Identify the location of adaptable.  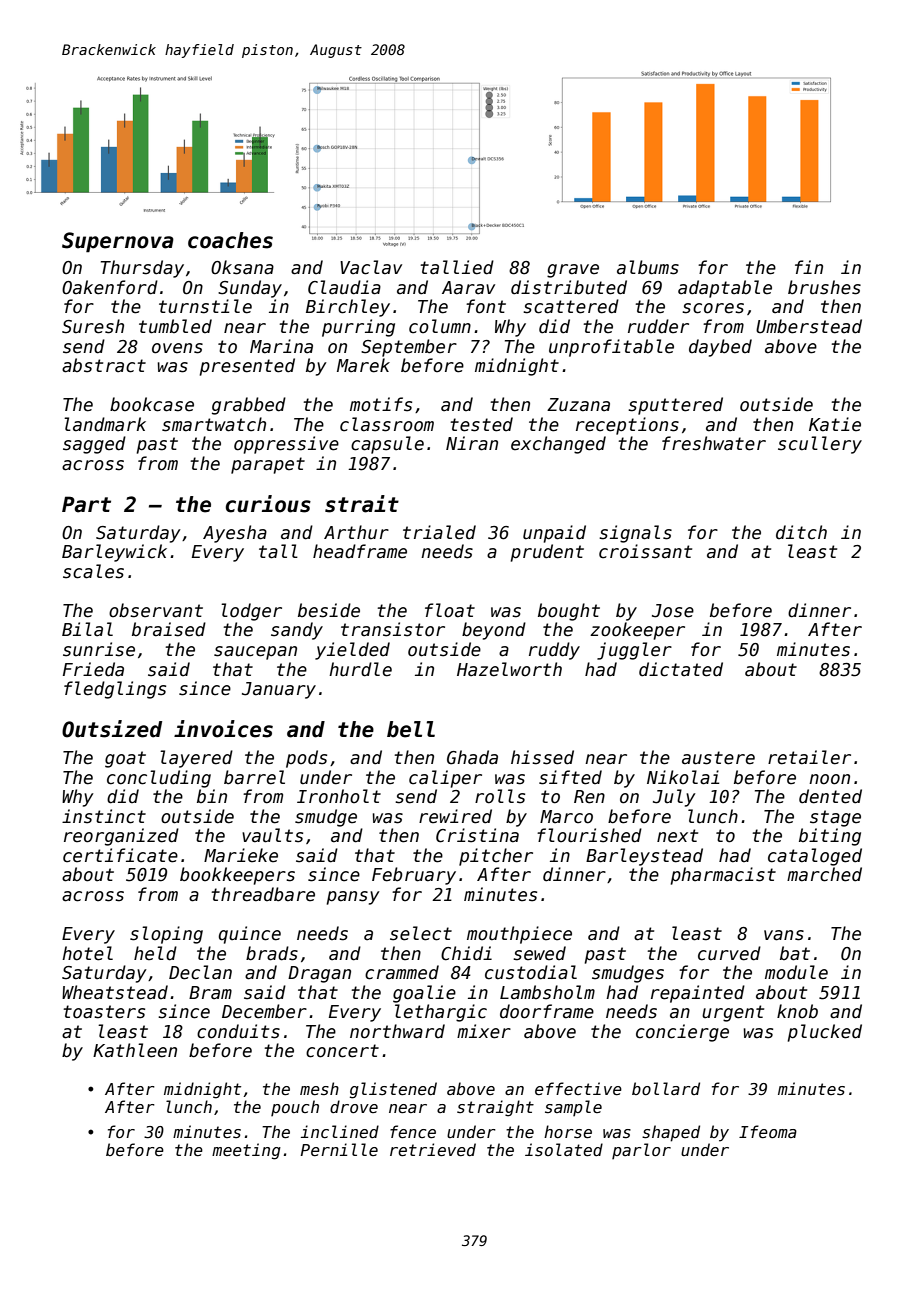
(725, 289).
